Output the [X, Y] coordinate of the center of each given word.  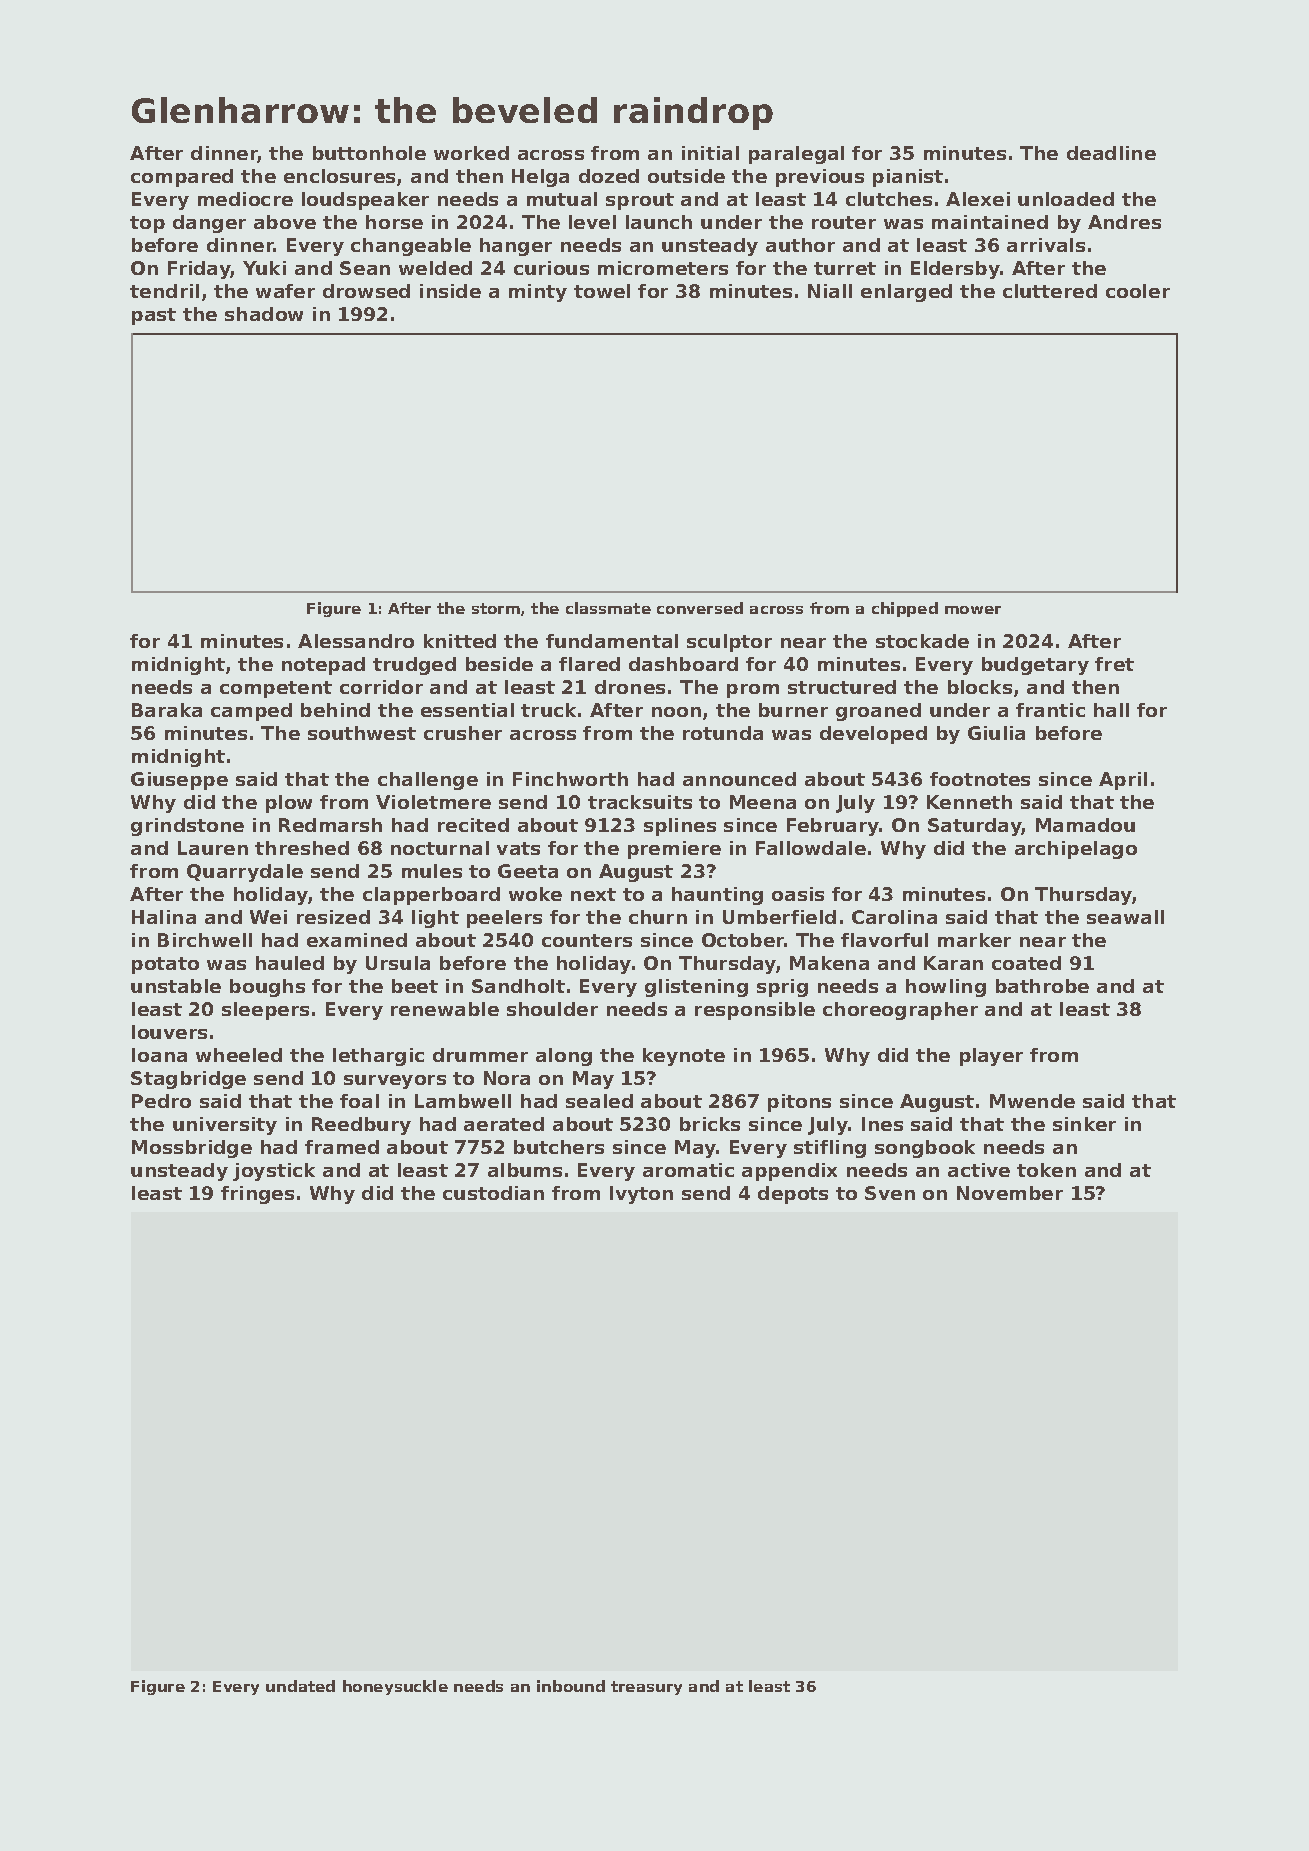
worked [471, 153]
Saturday [975, 827]
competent [276, 689]
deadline [1111, 153]
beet [415, 986]
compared [182, 178]
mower [973, 610]
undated [300, 1686]
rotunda [723, 733]
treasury [646, 1688]
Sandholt [518, 986]
